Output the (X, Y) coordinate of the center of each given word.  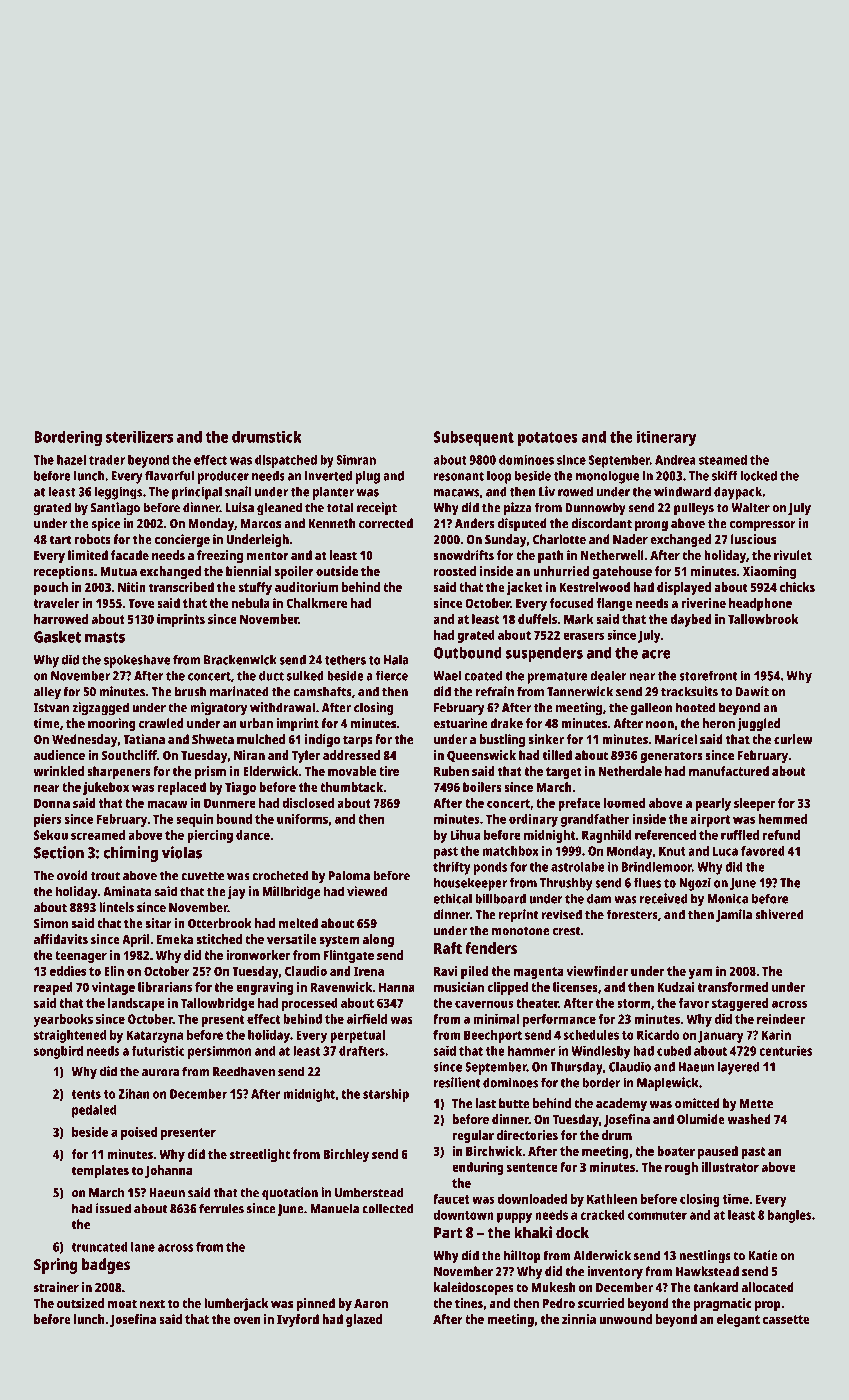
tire (389, 771)
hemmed (782, 819)
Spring (56, 1266)
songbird (58, 1052)
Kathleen (612, 1199)
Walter (750, 507)
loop (499, 477)
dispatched (286, 461)
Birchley (346, 1155)
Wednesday (84, 740)
